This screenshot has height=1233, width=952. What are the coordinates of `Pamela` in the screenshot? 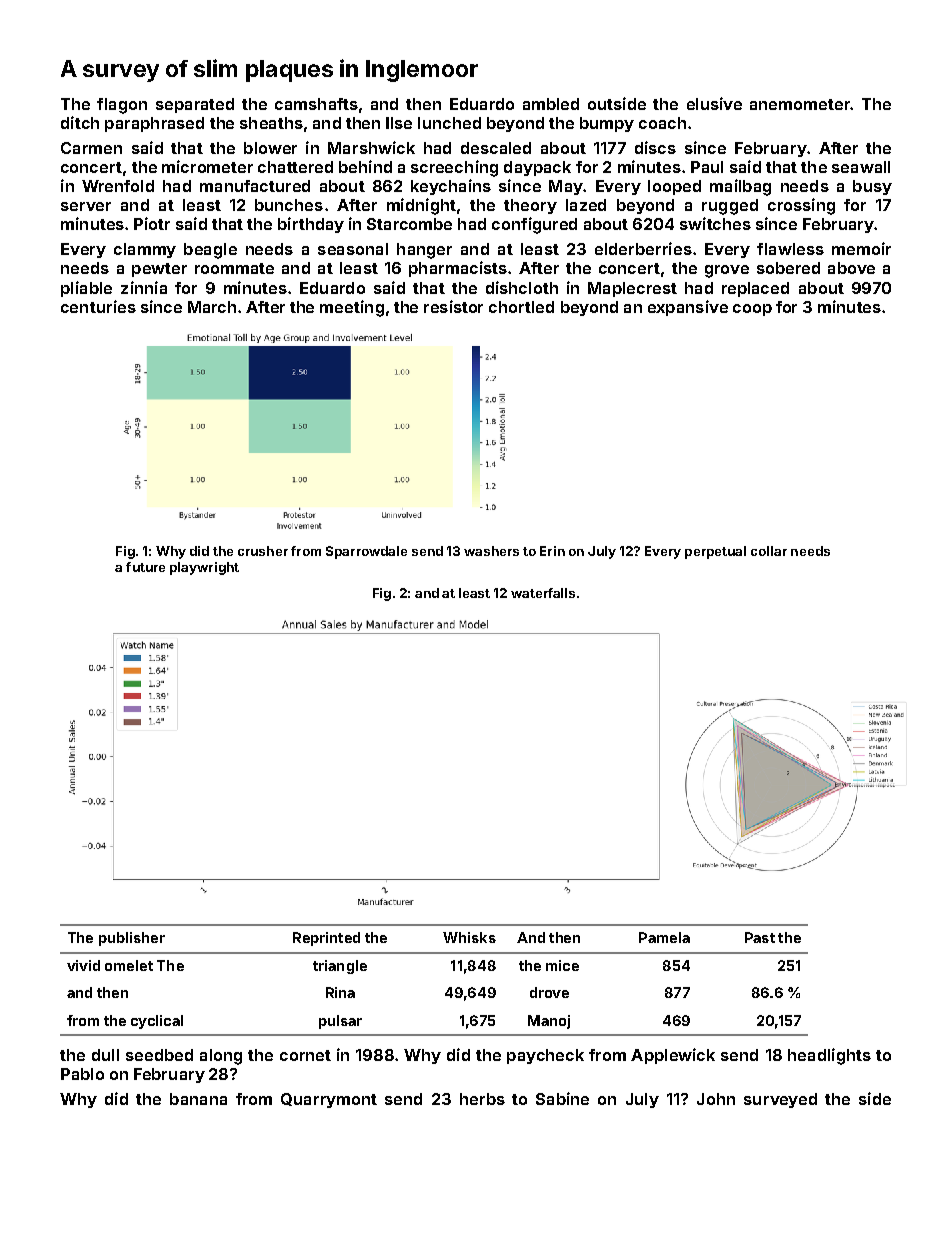 It's located at (664, 937).
